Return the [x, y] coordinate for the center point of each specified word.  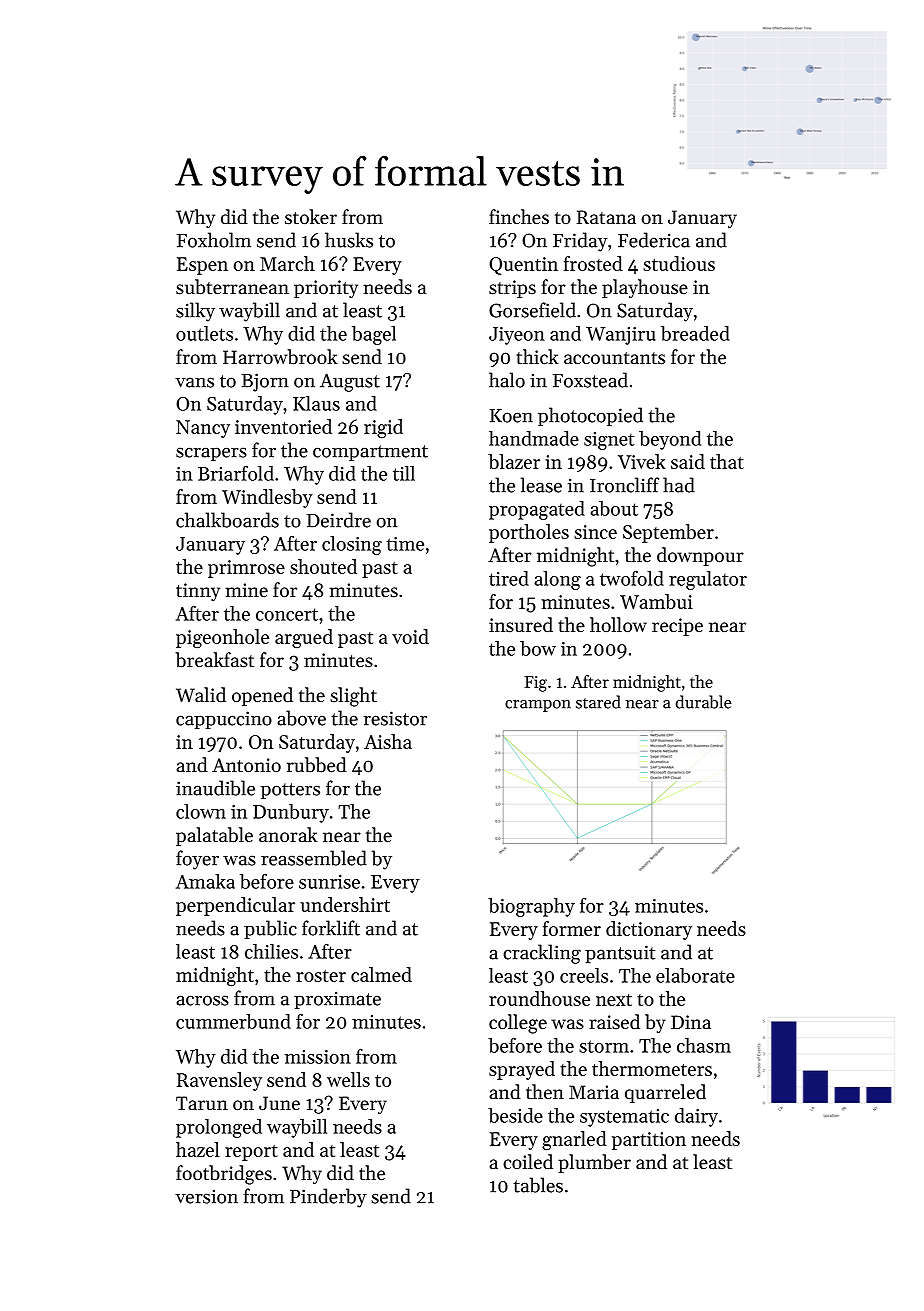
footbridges [224, 1175]
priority [326, 289]
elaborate [695, 975]
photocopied [590, 416]
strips [512, 289]
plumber [594, 1163]
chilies [271, 951]
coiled [528, 1161]
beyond [670, 440]
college [518, 1024]
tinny [198, 592]
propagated [537, 510]
